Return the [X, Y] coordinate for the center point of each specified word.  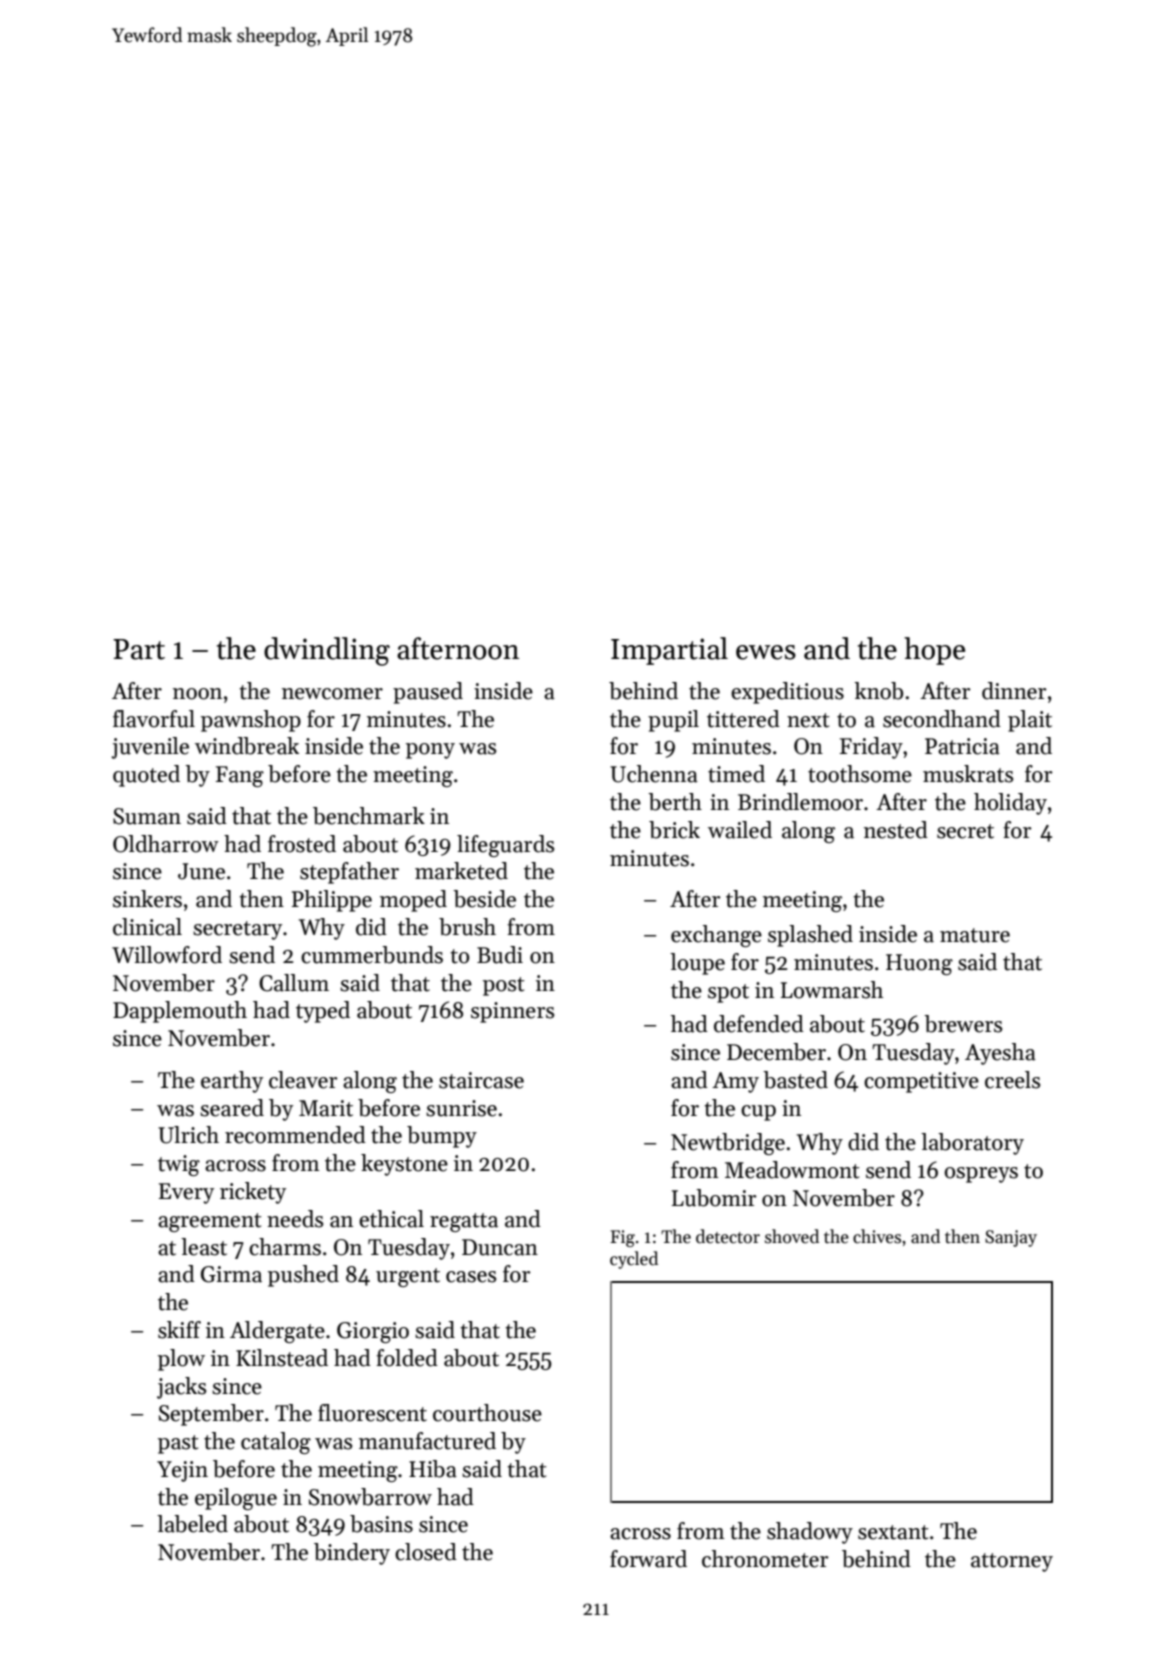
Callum [294, 983]
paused [428, 693]
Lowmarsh [832, 990]
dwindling [327, 651]
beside [484, 899]
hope [934, 651]
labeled [192, 1524]
